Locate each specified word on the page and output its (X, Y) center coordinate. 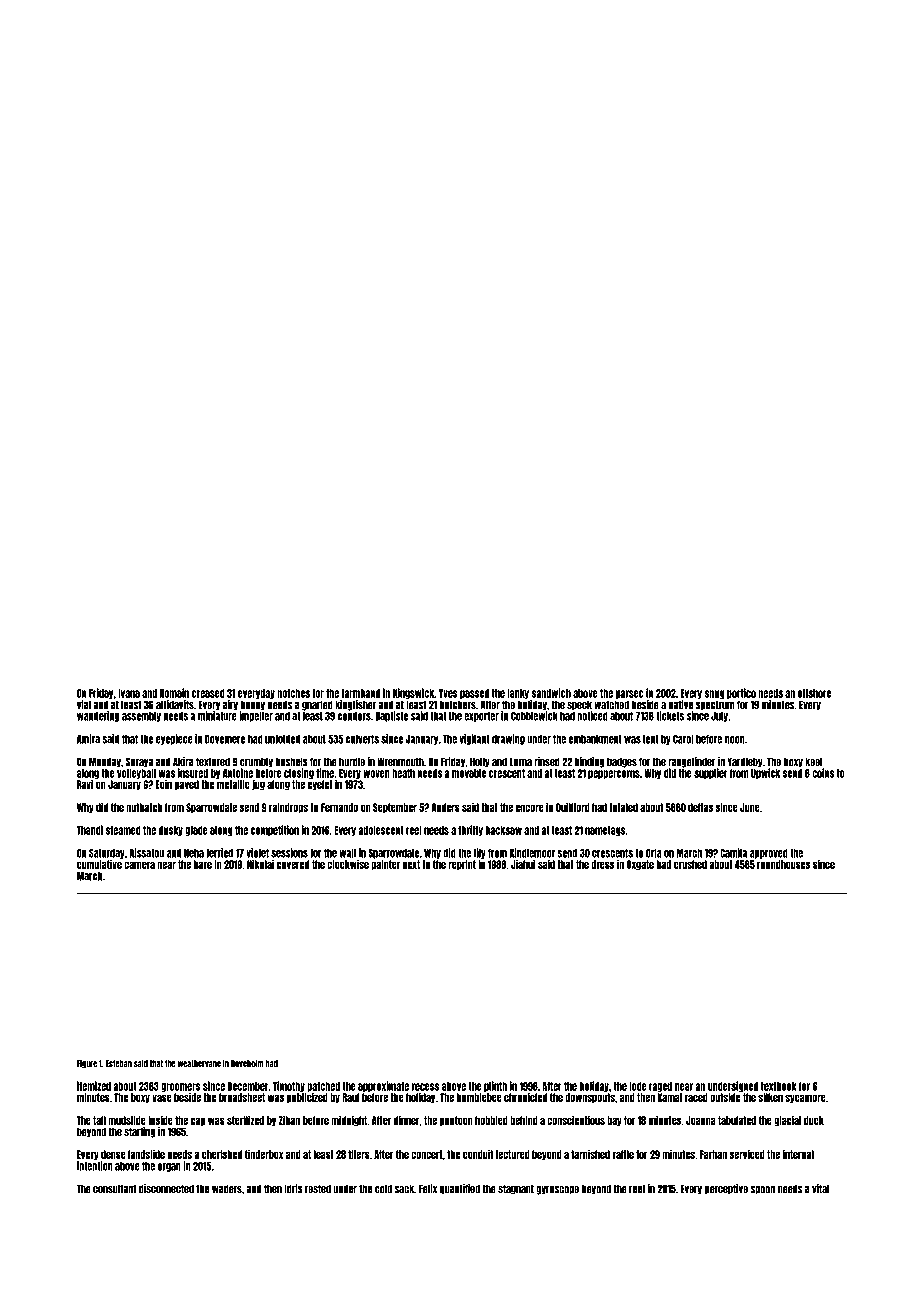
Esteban (119, 1064)
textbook (779, 1086)
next (411, 864)
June (750, 807)
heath (403, 773)
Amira (88, 739)
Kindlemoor (532, 853)
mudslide (127, 1120)
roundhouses (783, 864)
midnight (349, 1121)
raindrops (288, 807)
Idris (294, 1189)
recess (425, 1087)
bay (614, 1121)
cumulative (99, 864)
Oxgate (640, 865)
